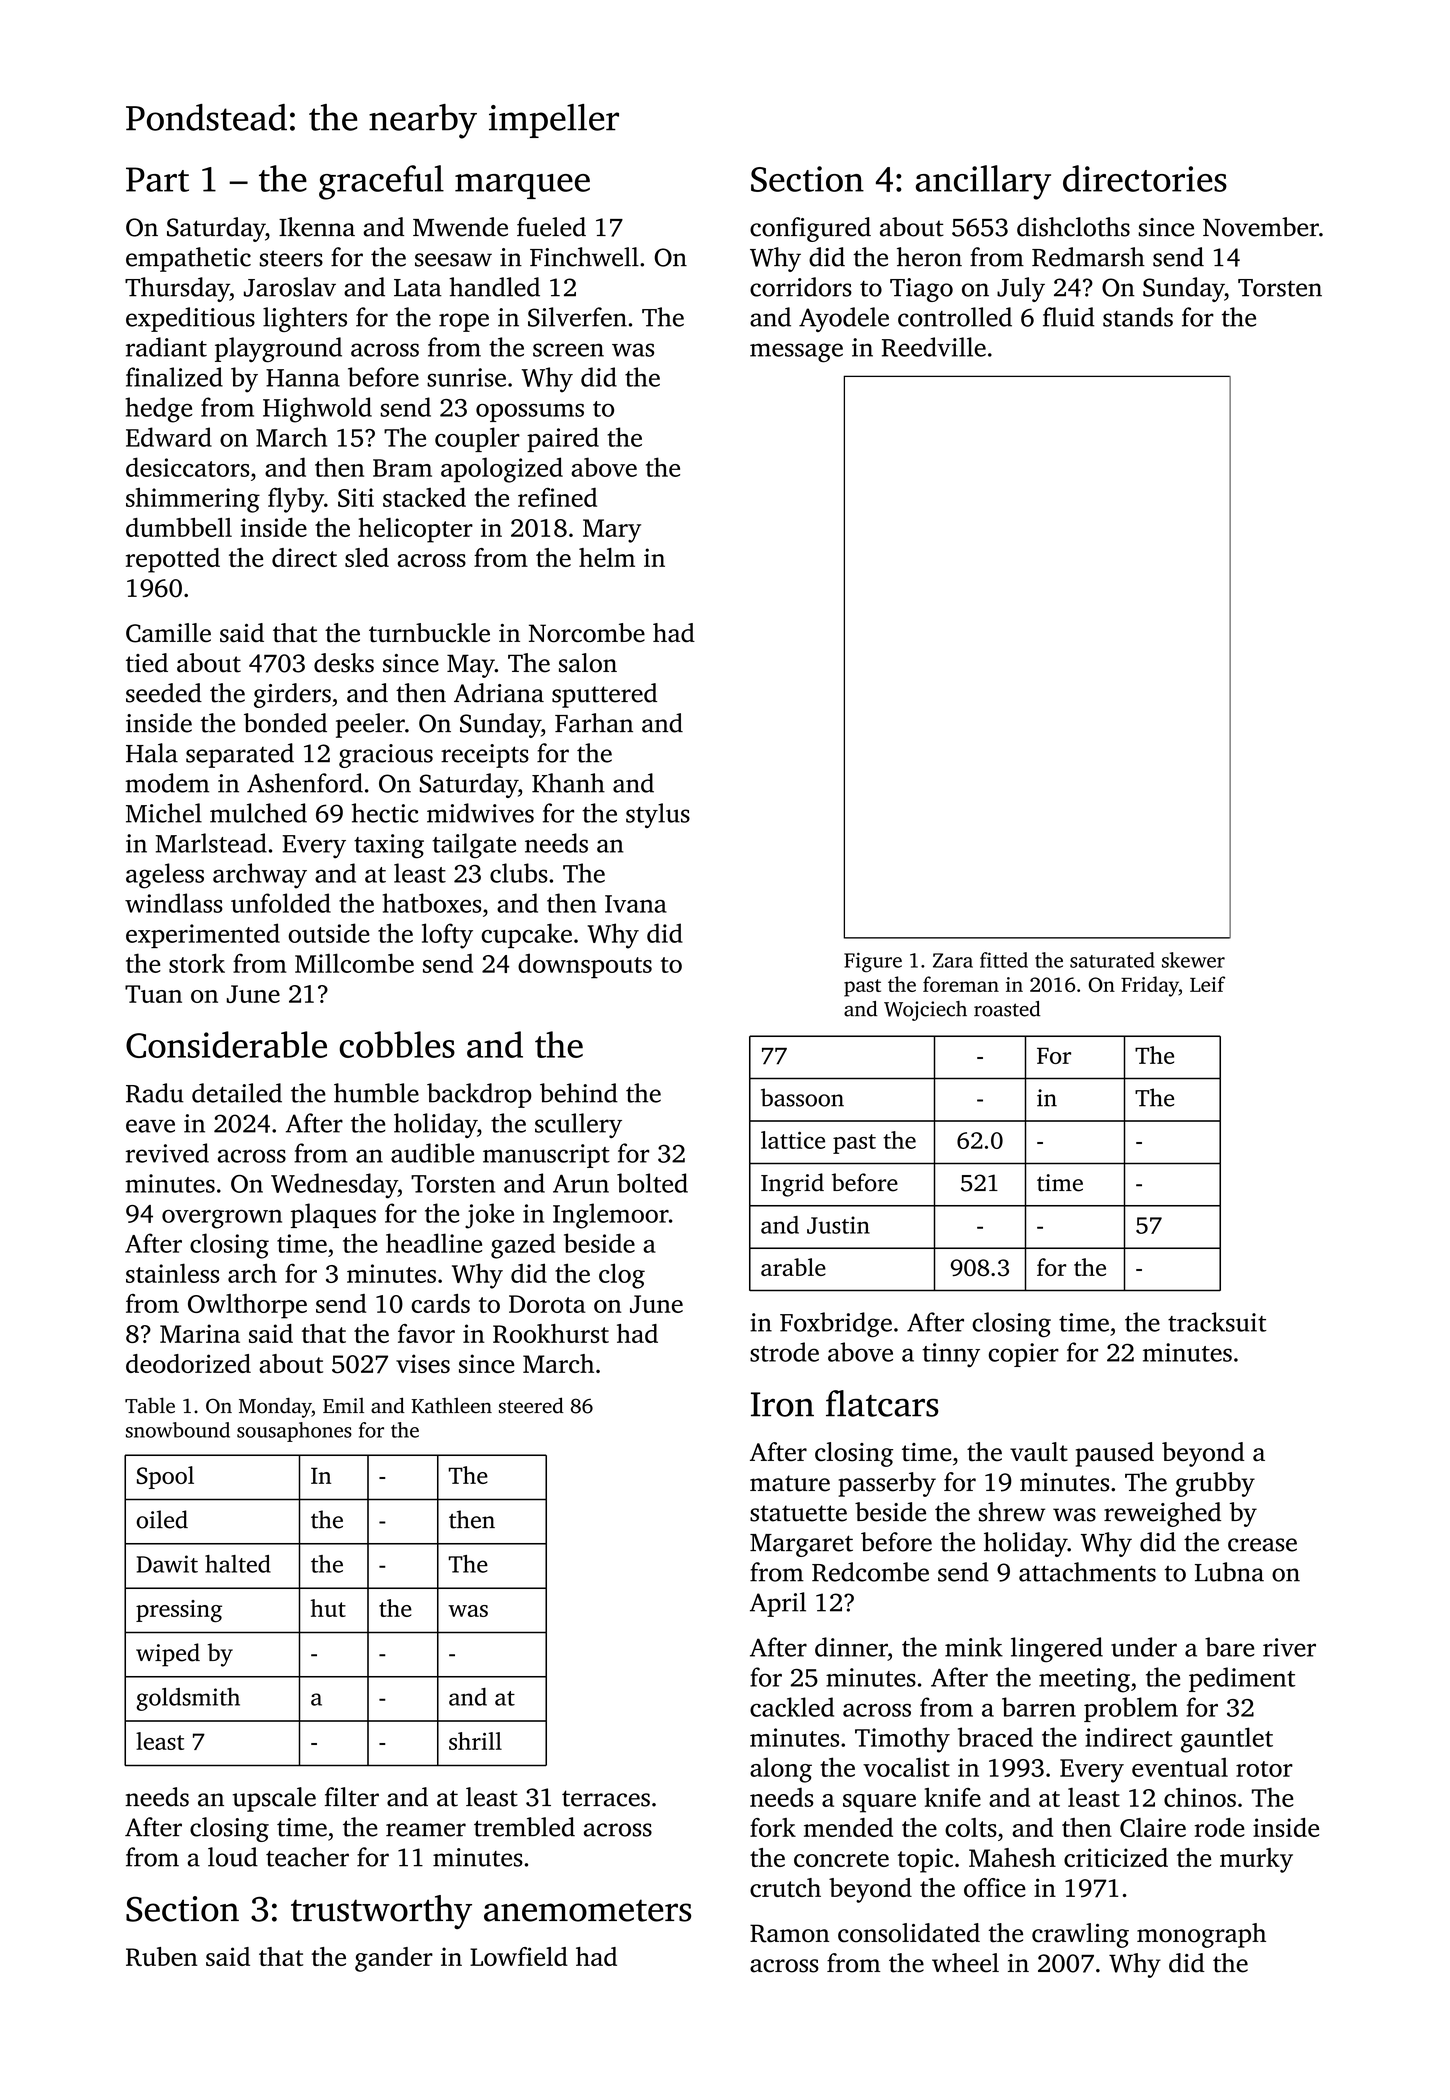 The height and width of the screenshot is (2100, 1450). Describe the element at coordinates (983, 182) in the screenshot. I see `ancillary` at that location.
